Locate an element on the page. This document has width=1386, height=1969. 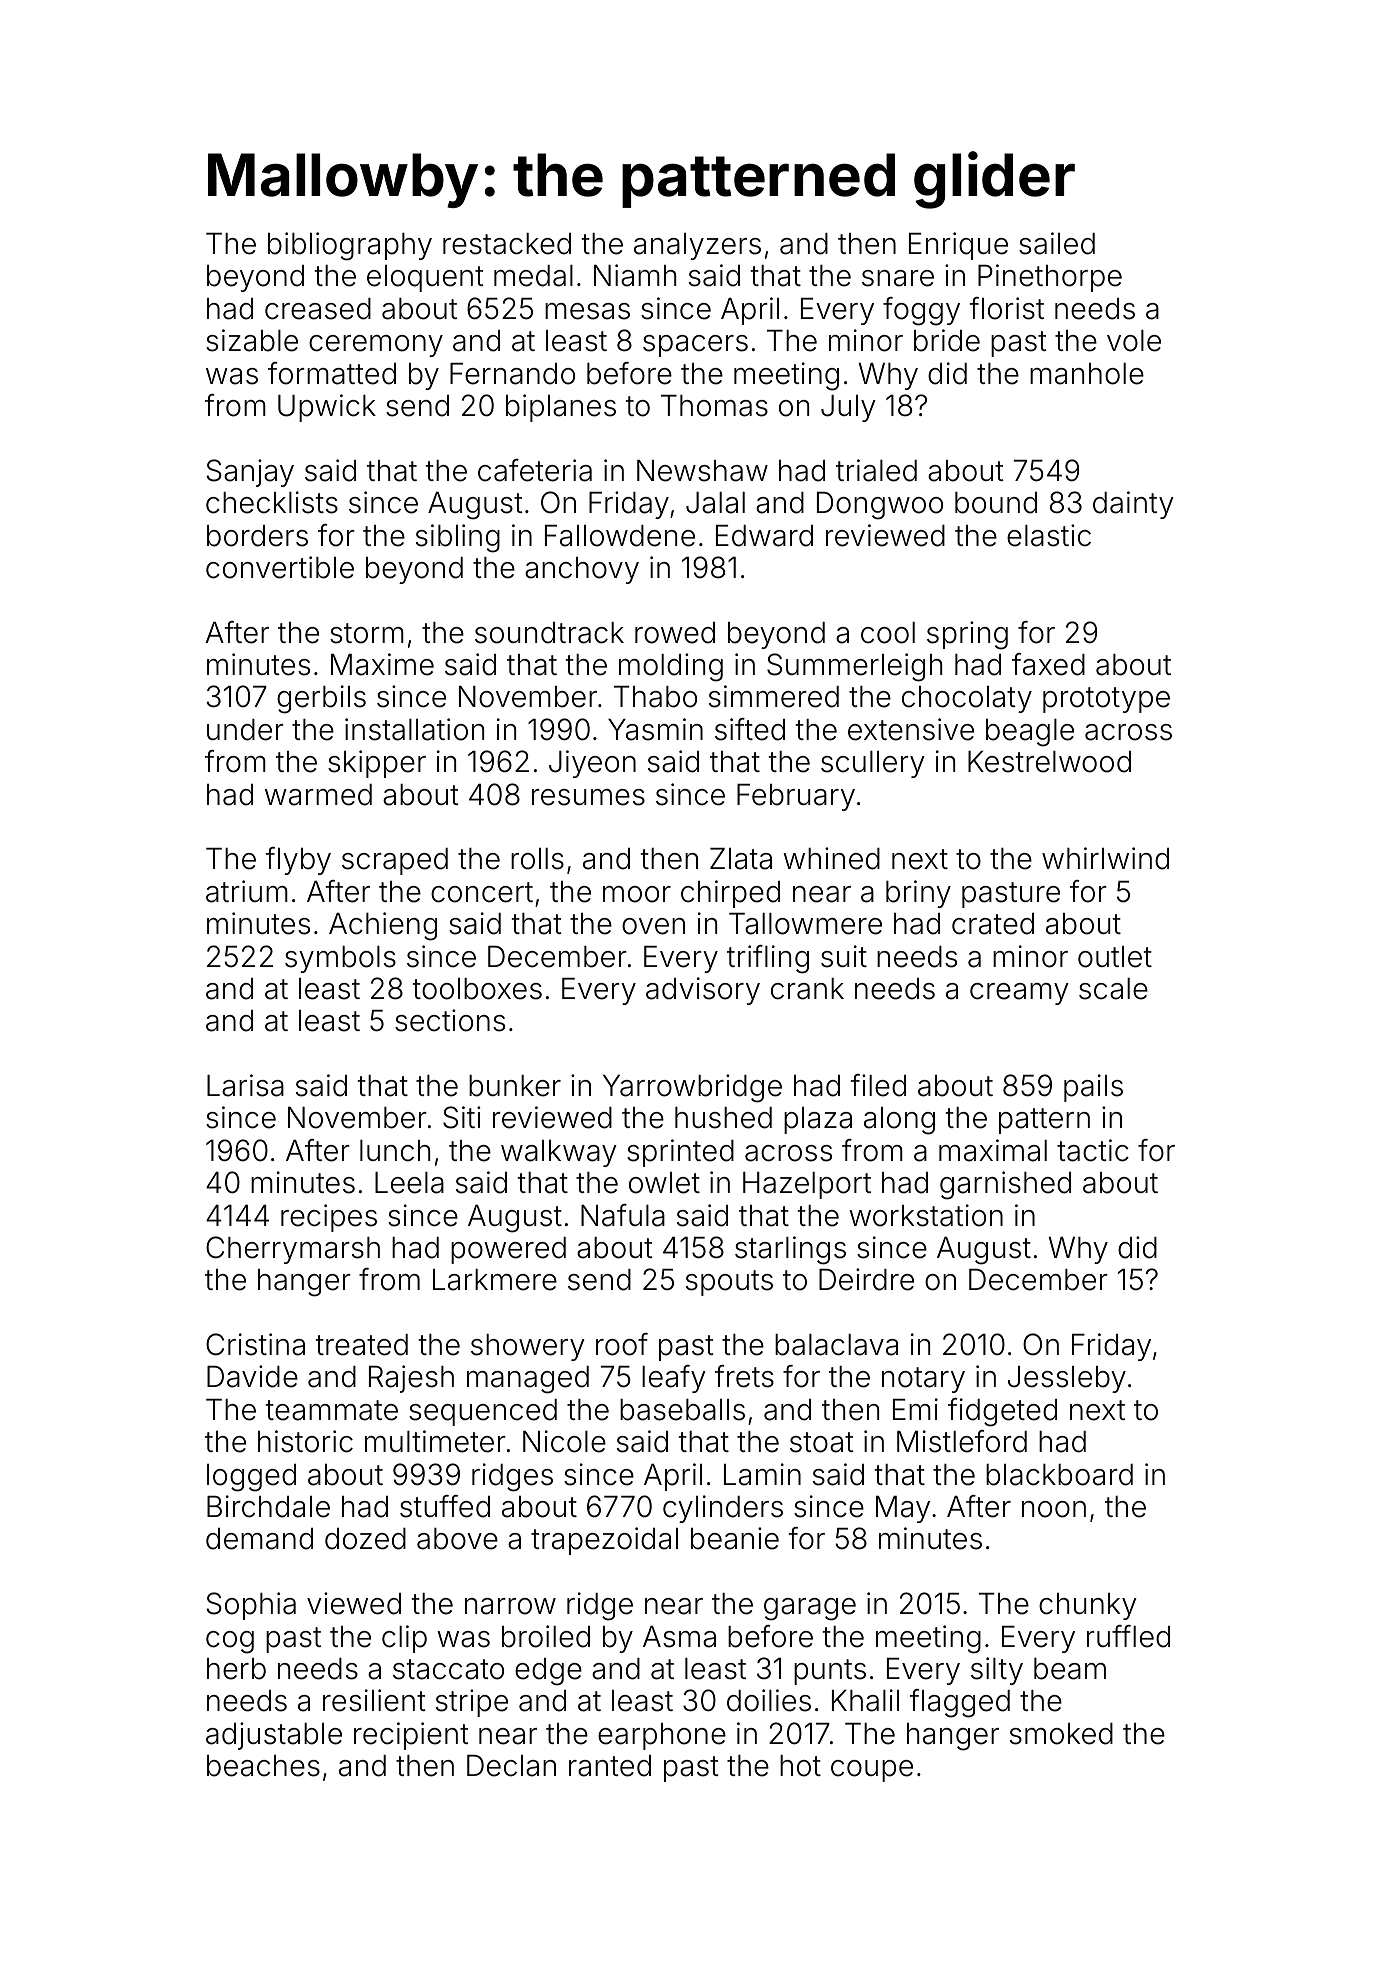
sailed is located at coordinates (1057, 243).
